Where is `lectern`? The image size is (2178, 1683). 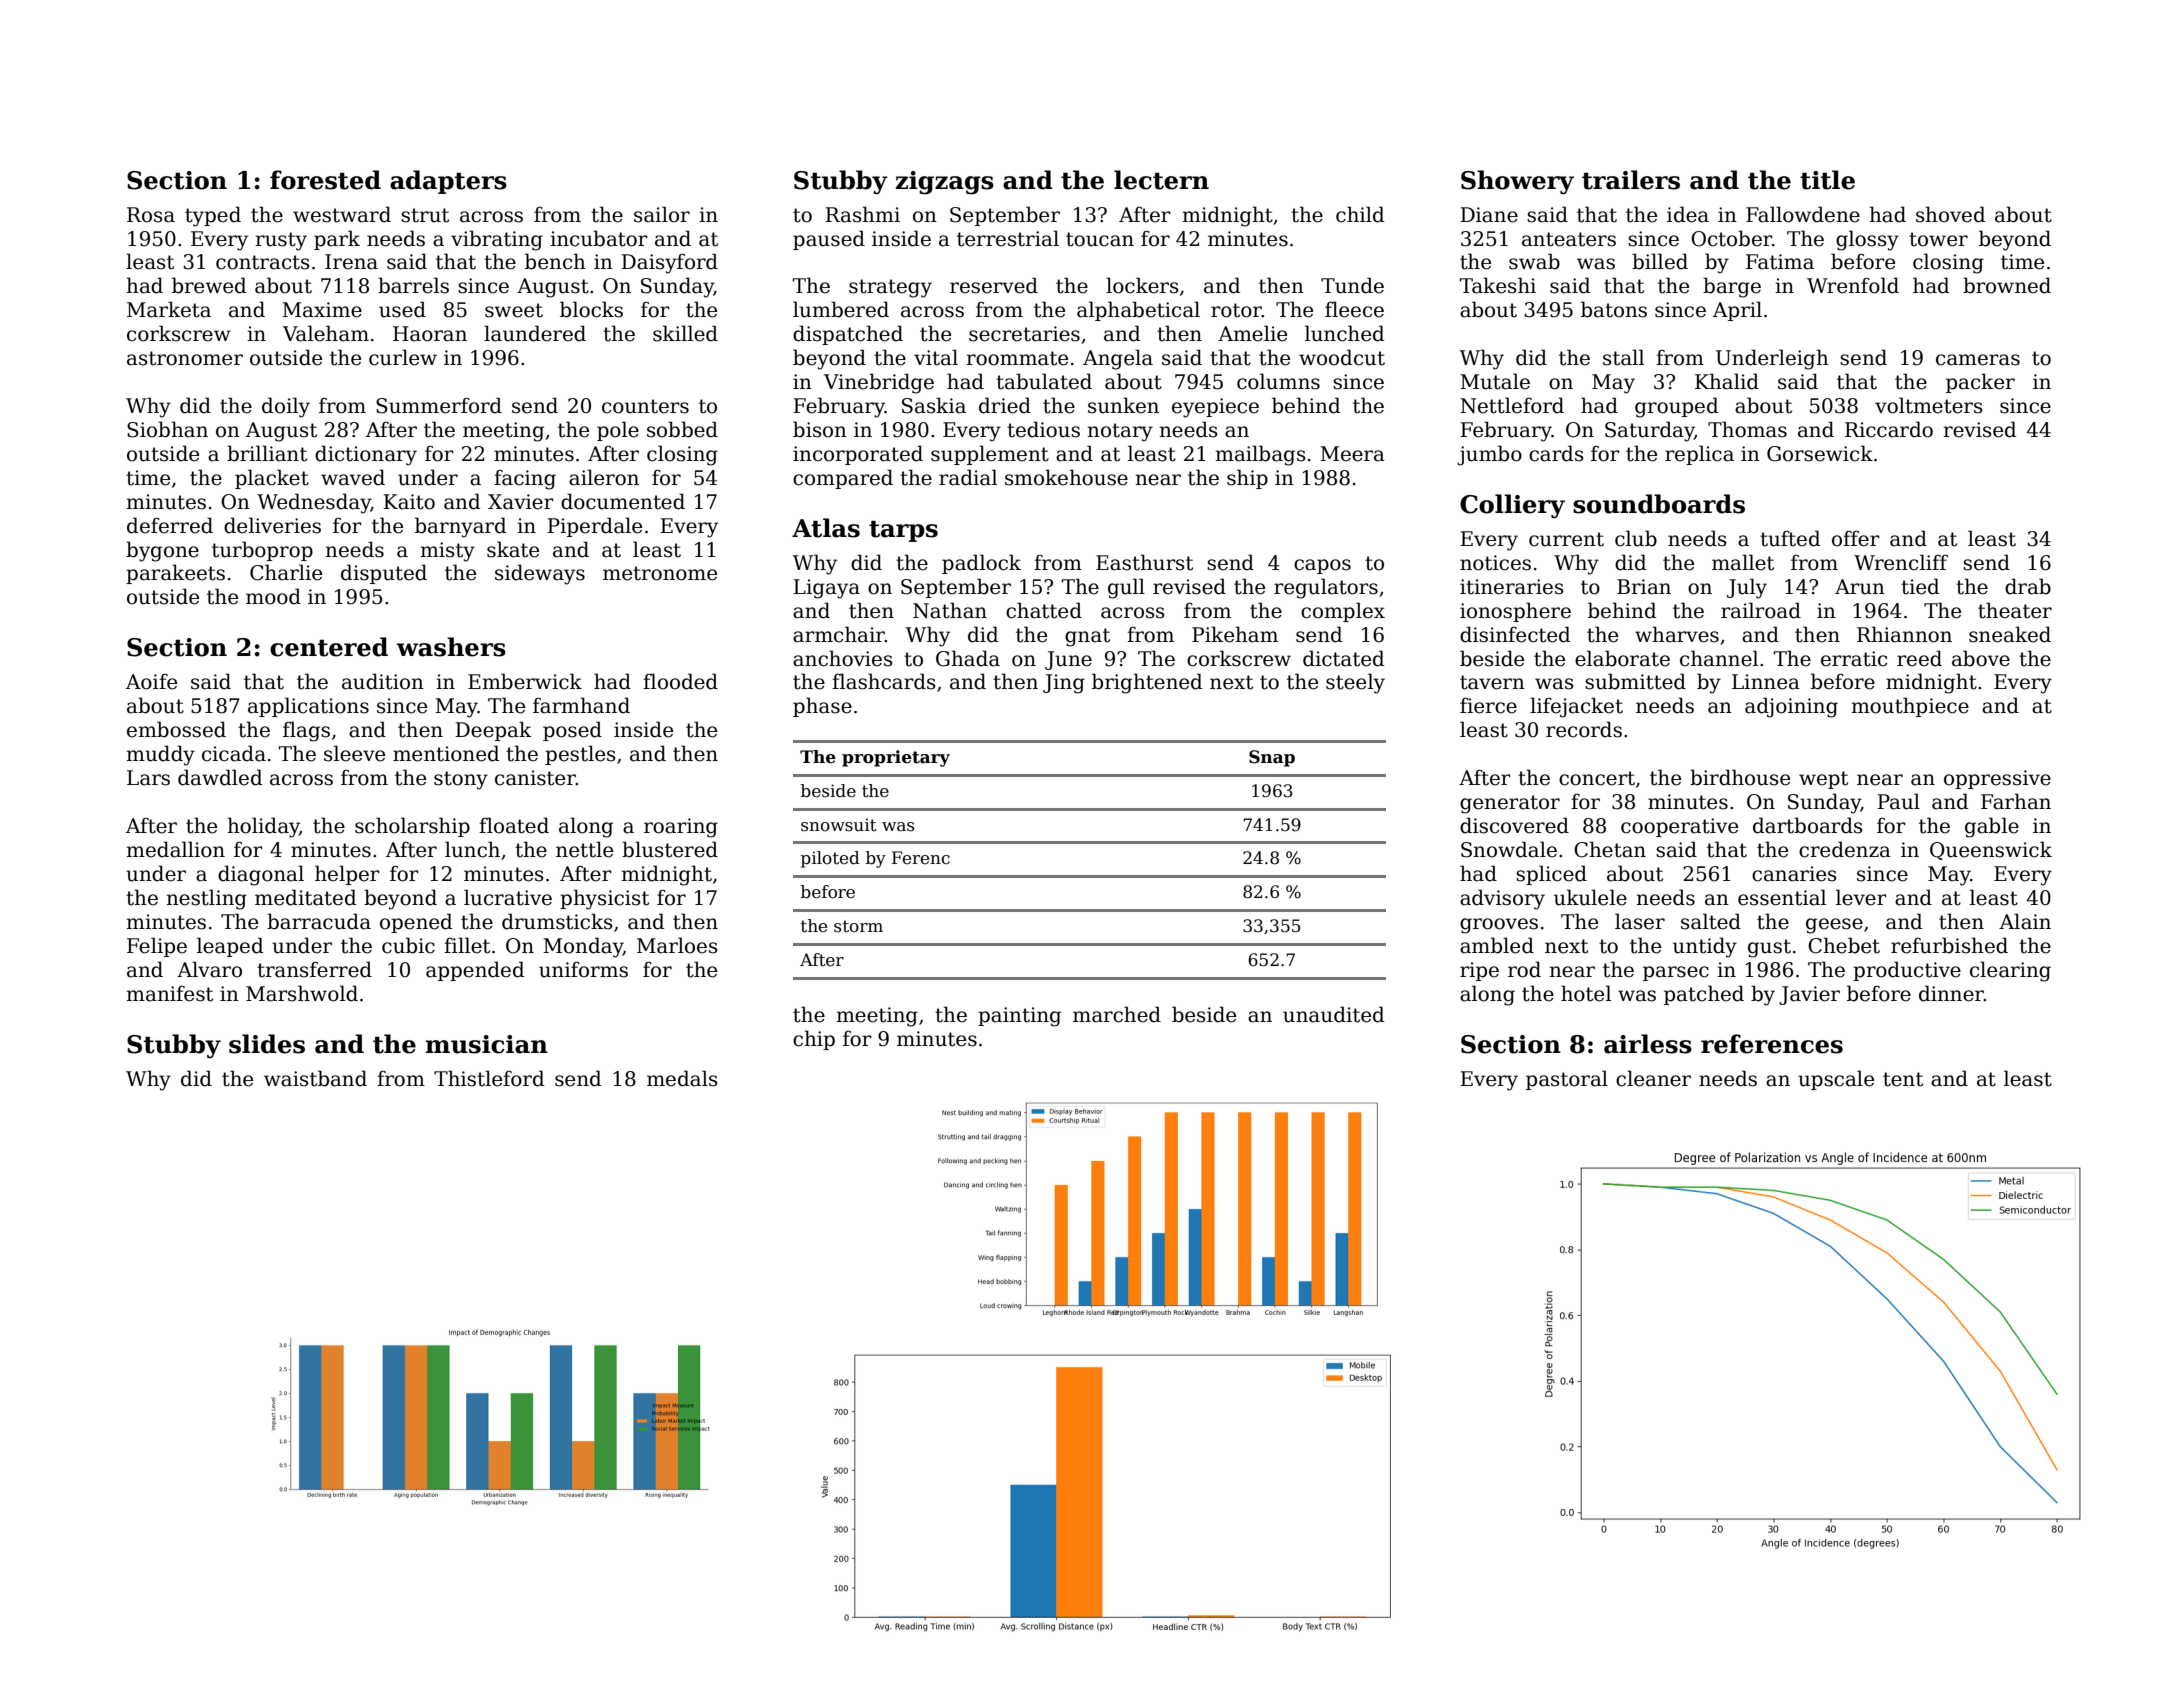
lectern is located at coordinates (1161, 180).
